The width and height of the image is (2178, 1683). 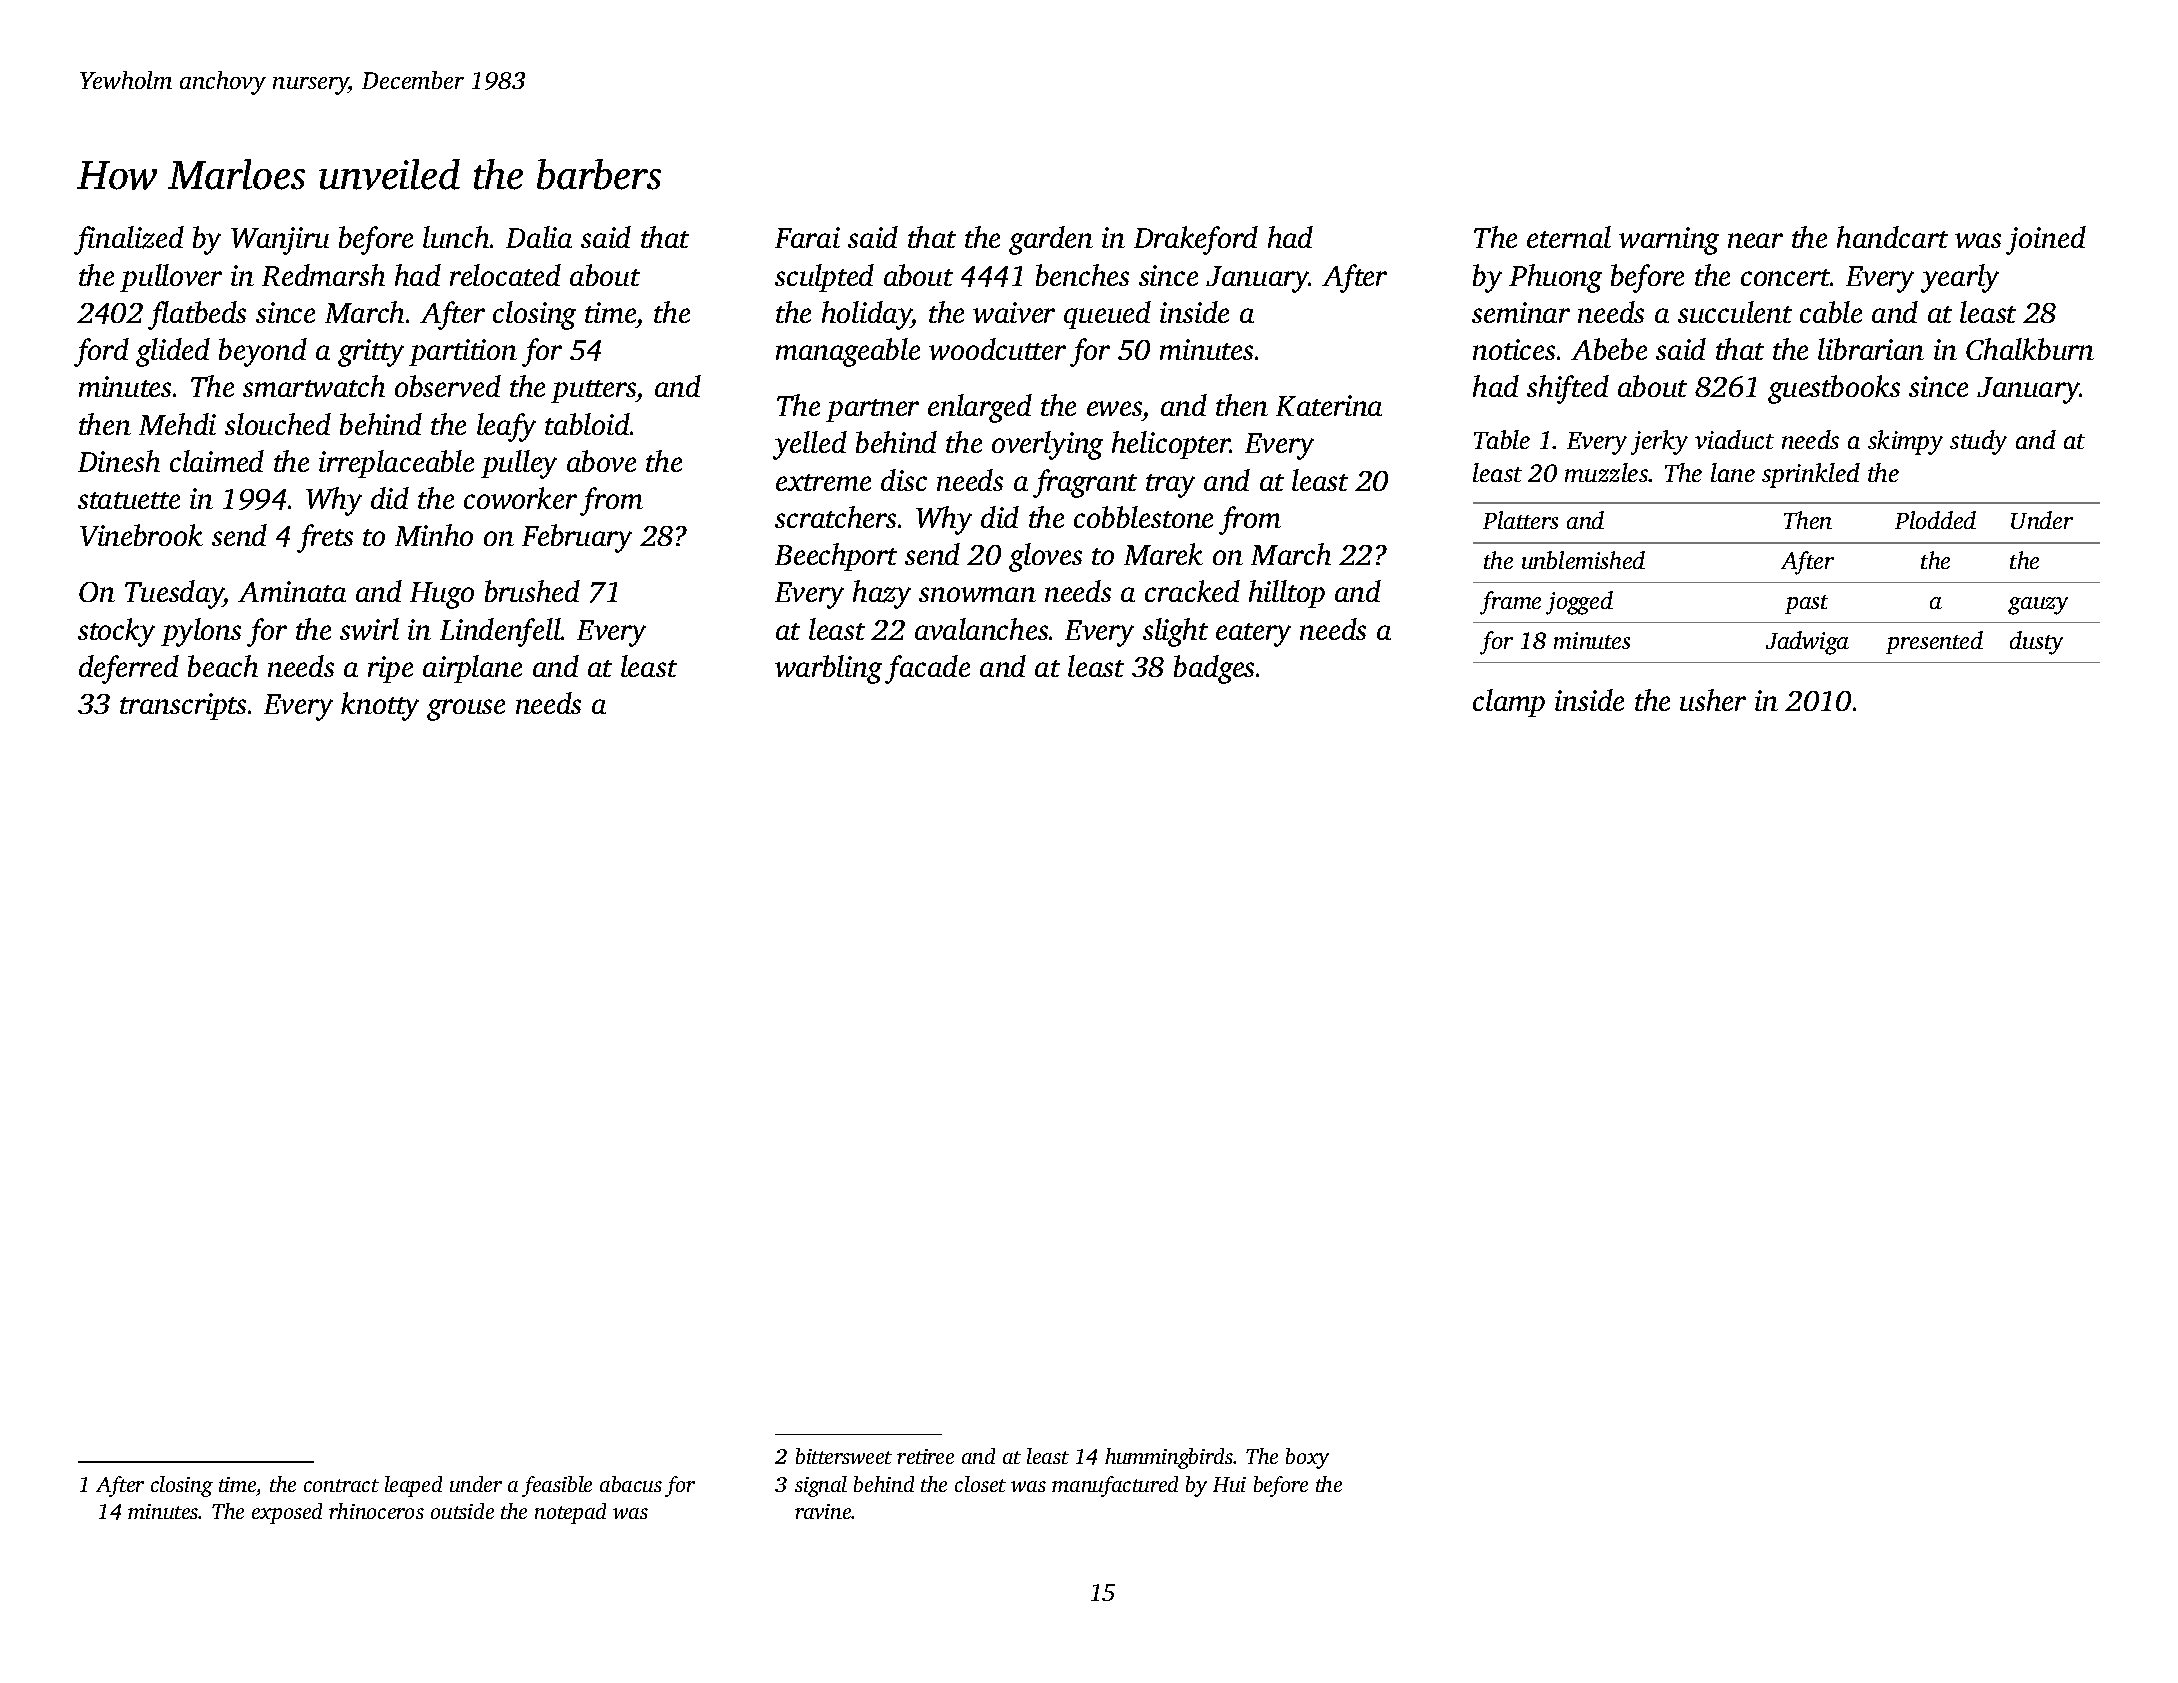 I want to click on coworker, so click(x=520, y=498).
